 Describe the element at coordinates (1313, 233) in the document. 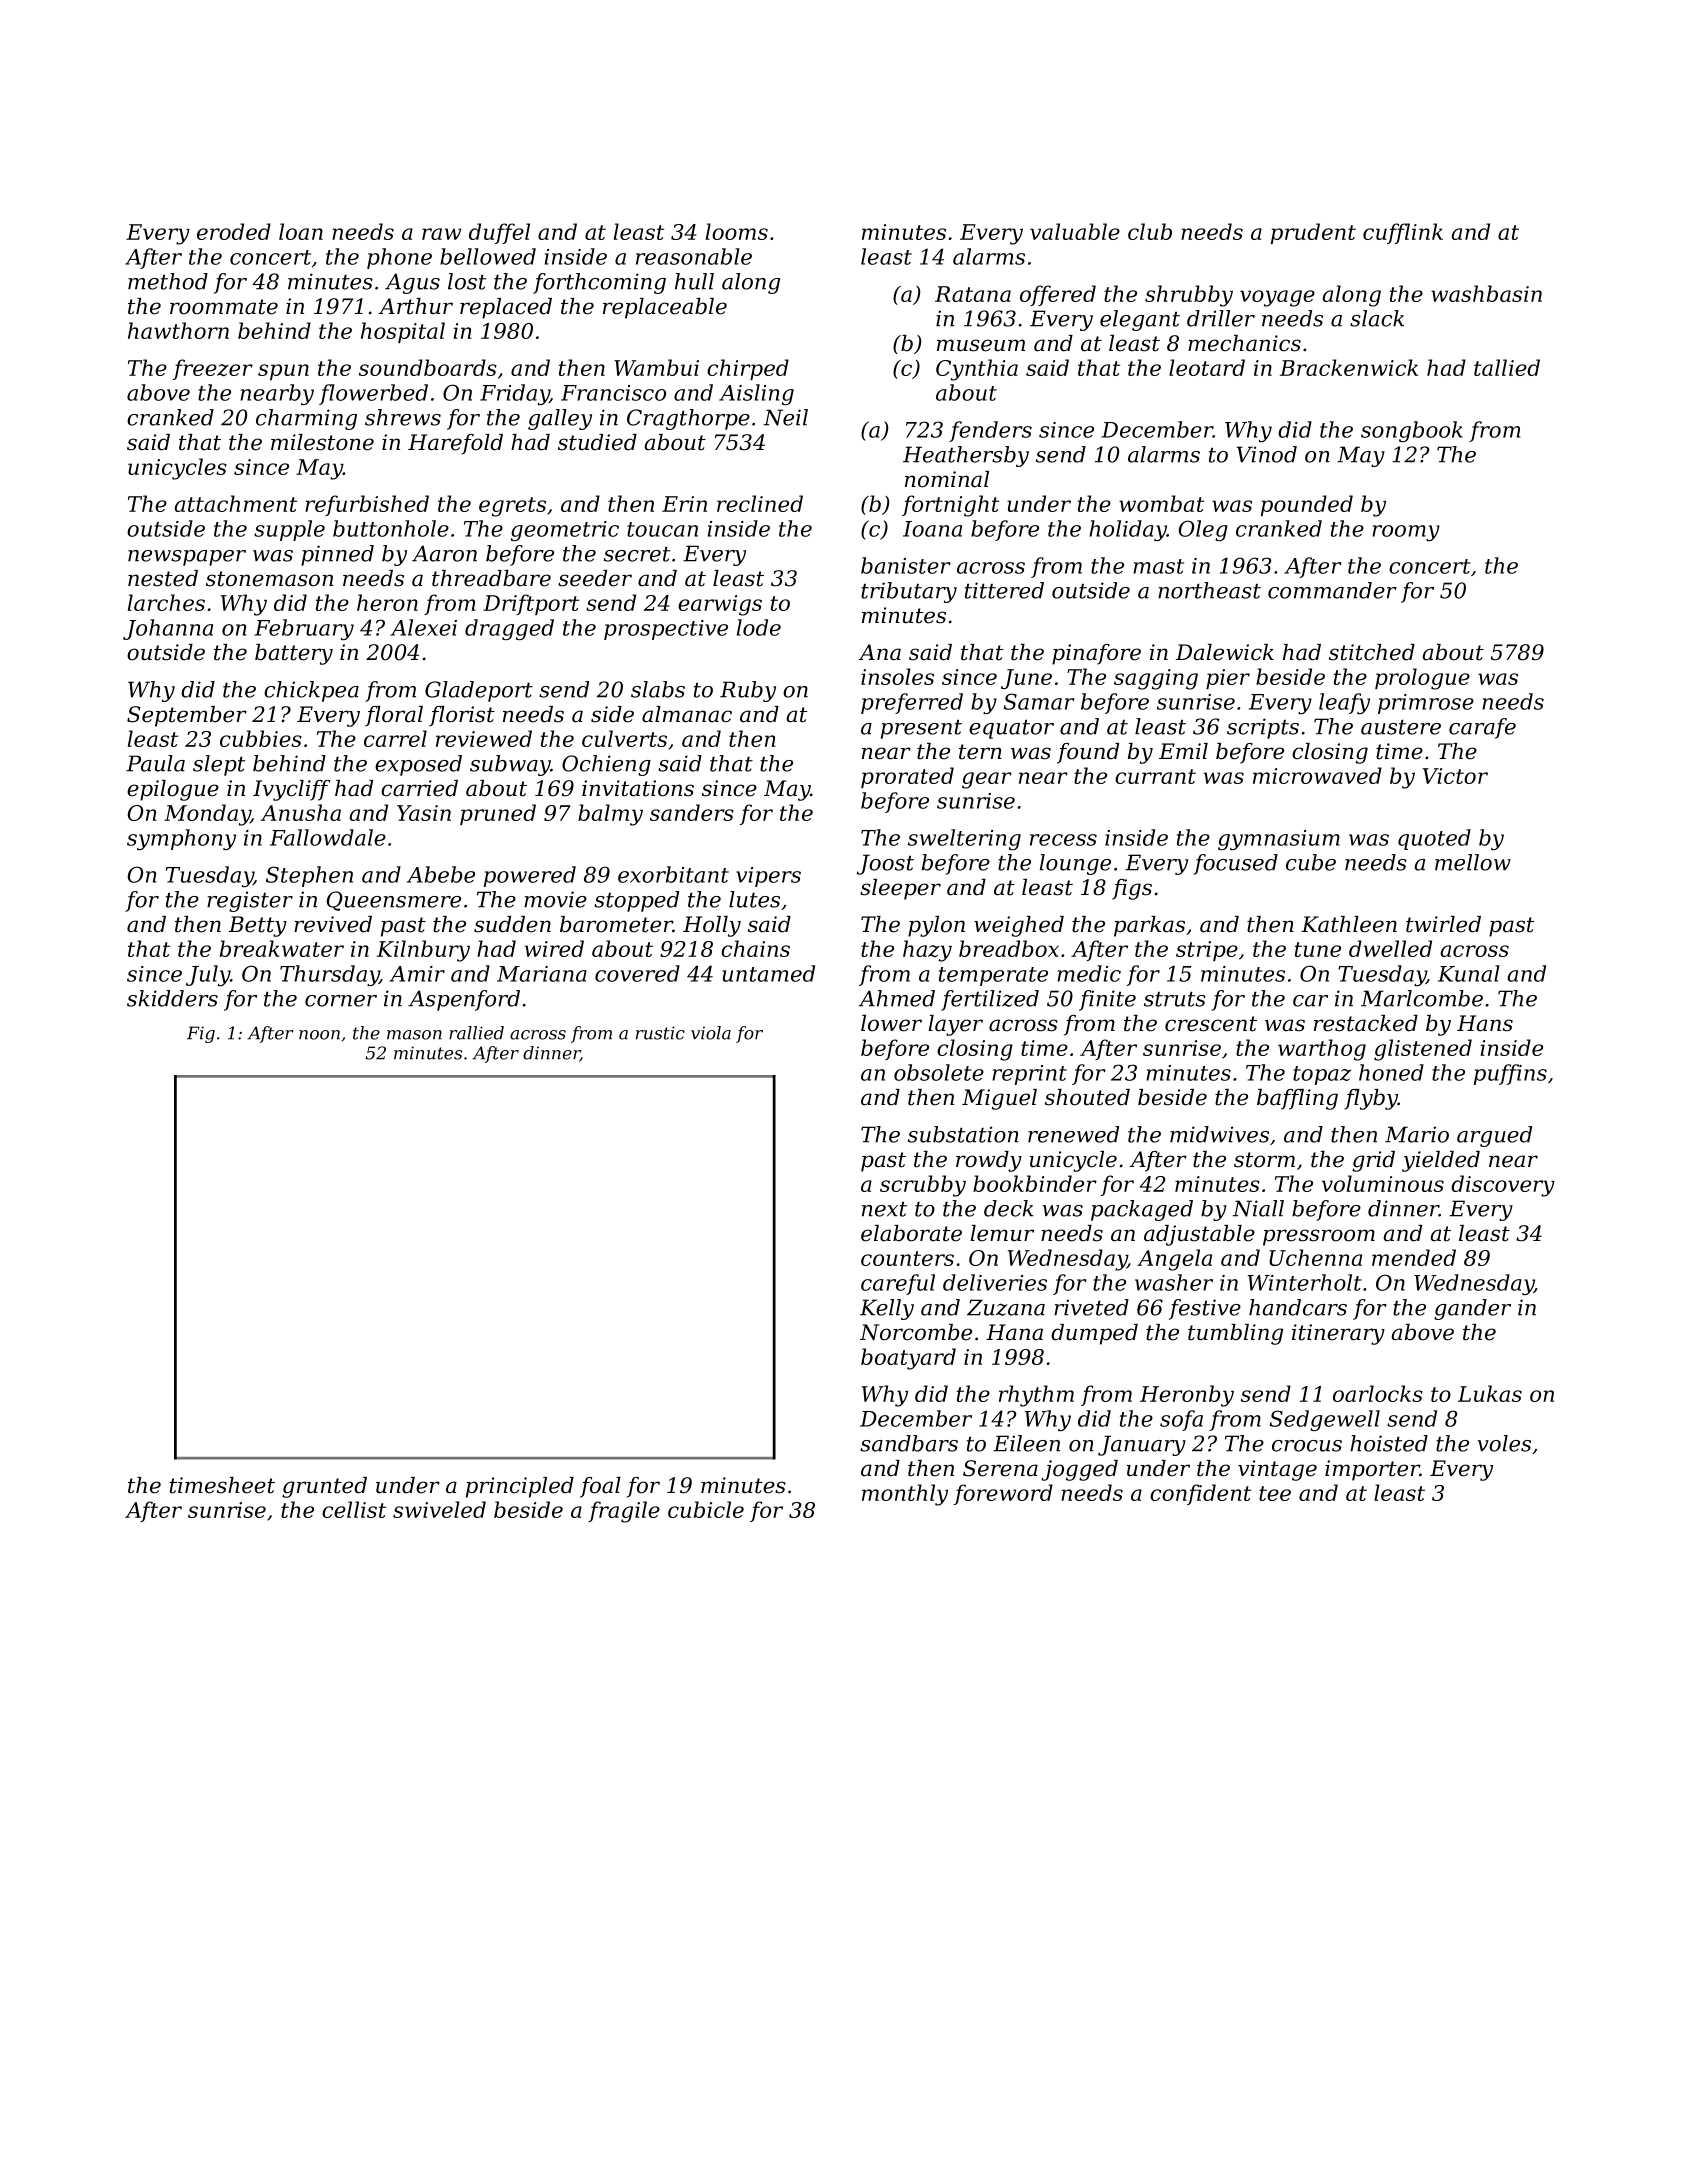

I see `prudent` at that location.
